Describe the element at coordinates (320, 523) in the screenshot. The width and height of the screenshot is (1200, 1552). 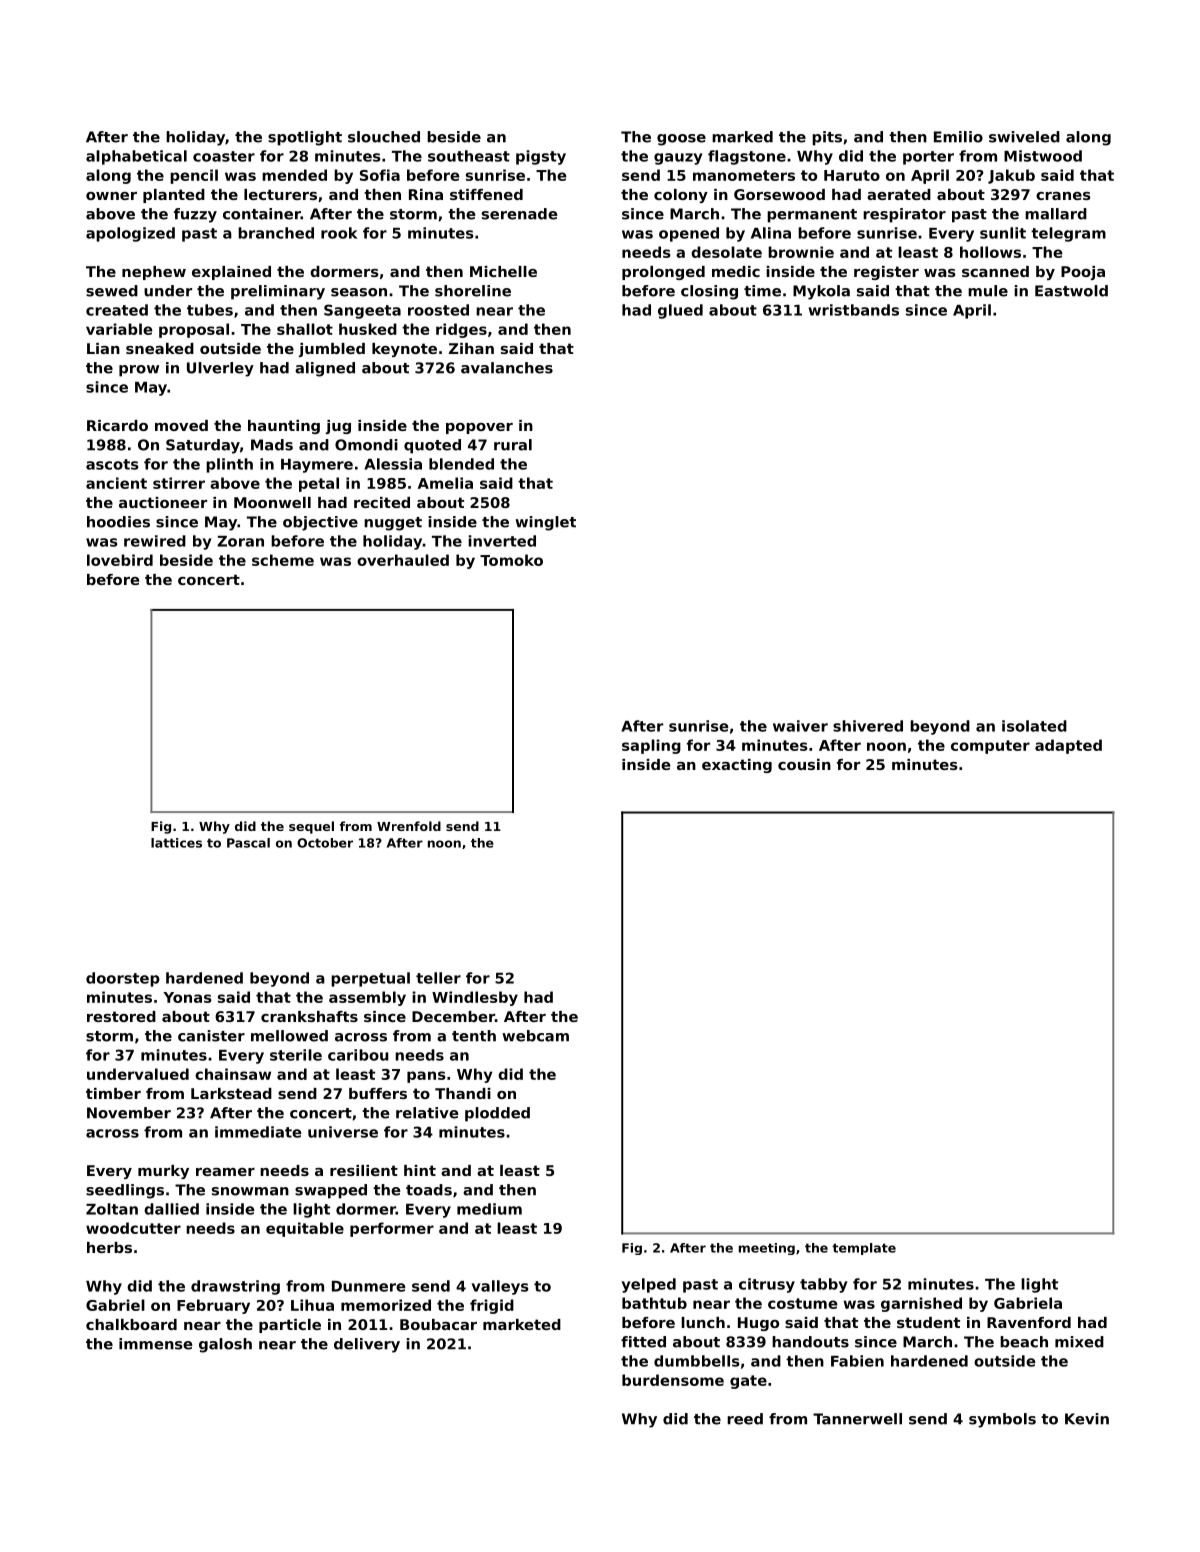
I see `objective` at that location.
